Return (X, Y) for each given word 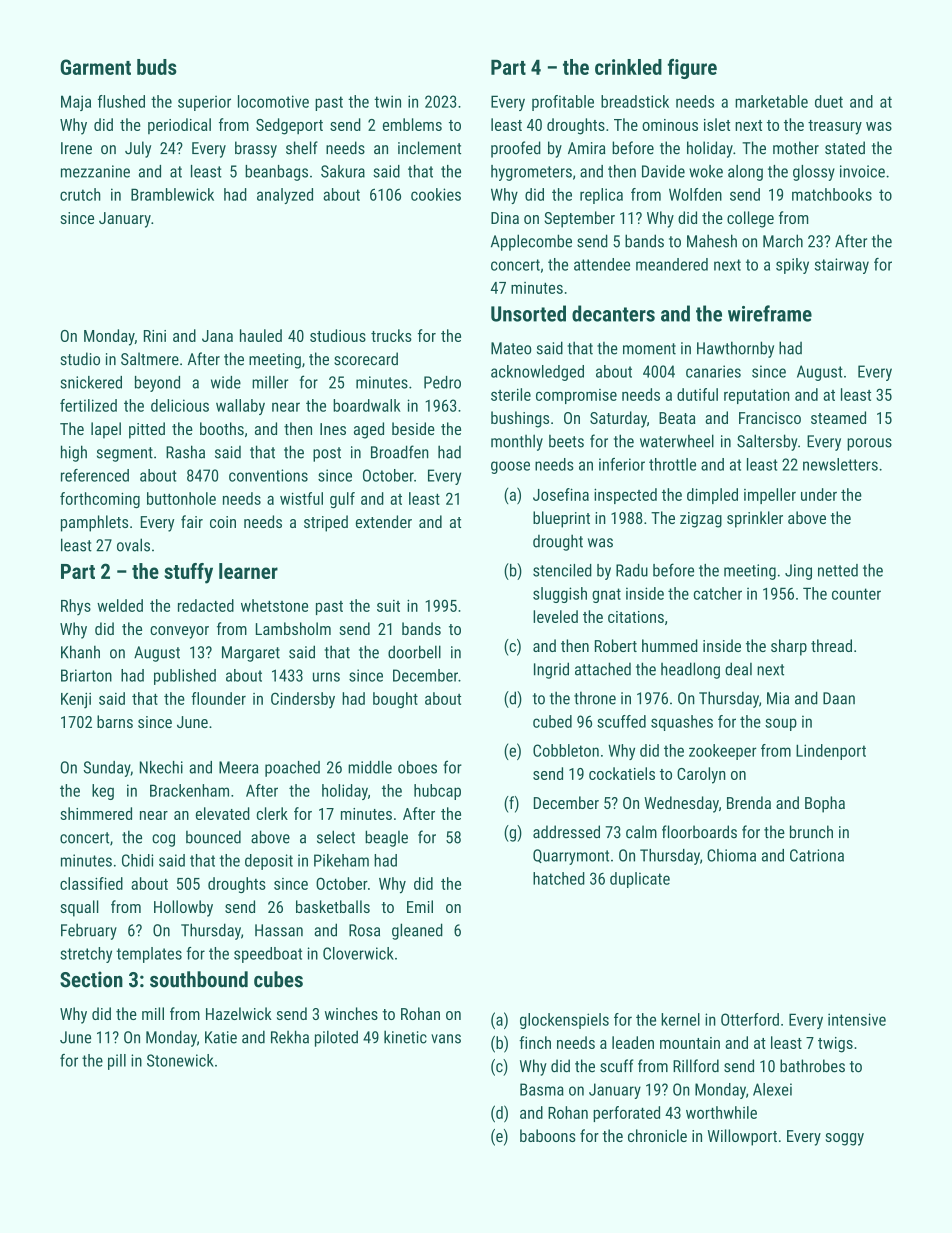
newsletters (840, 464)
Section (91, 979)
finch (535, 1042)
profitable (563, 103)
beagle (386, 838)
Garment (95, 67)
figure (692, 68)
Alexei (772, 1089)
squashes (682, 723)
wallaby (240, 407)
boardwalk (367, 405)
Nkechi (161, 767)
